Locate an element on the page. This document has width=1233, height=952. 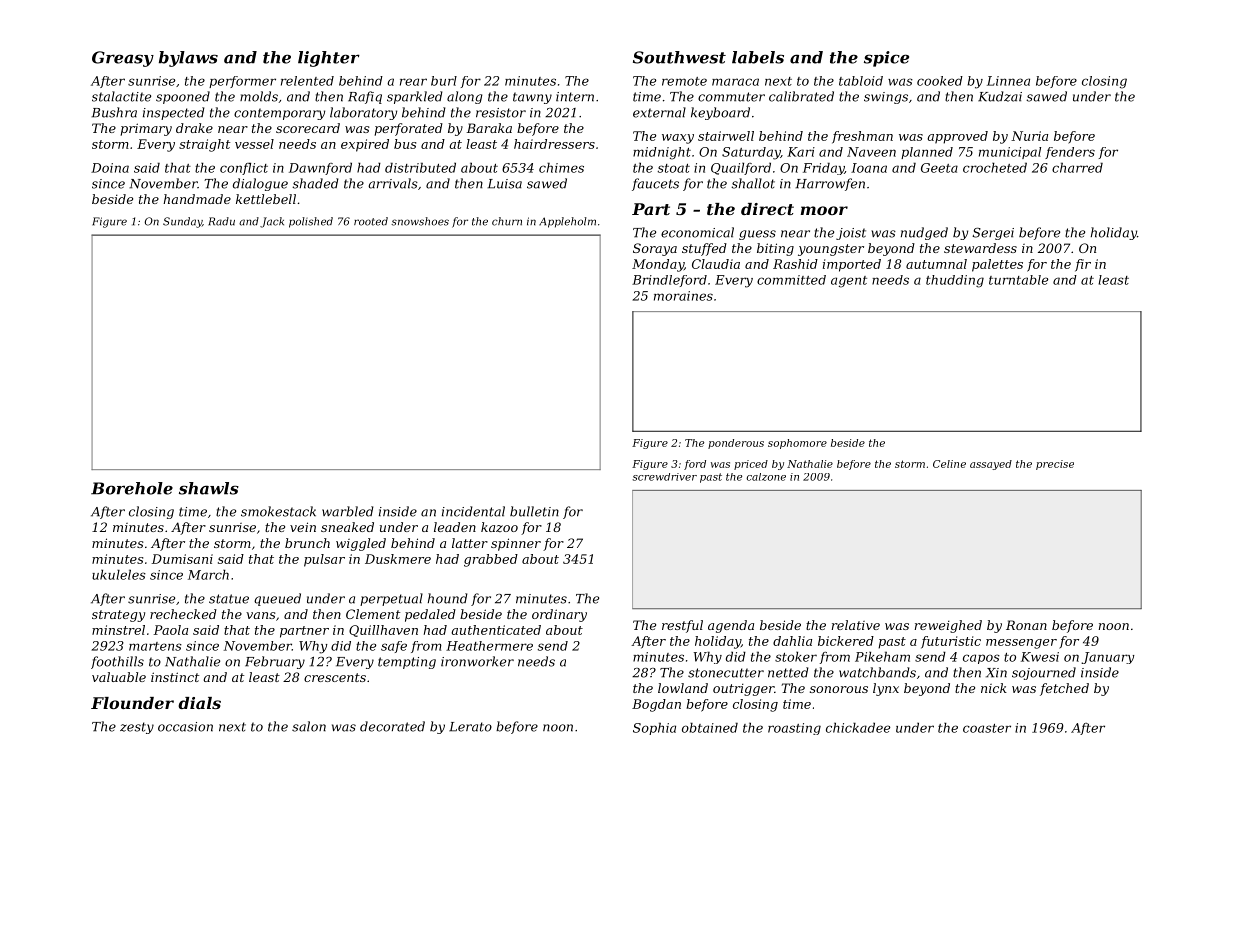
chickadee is located at coordinates (858, 727).
